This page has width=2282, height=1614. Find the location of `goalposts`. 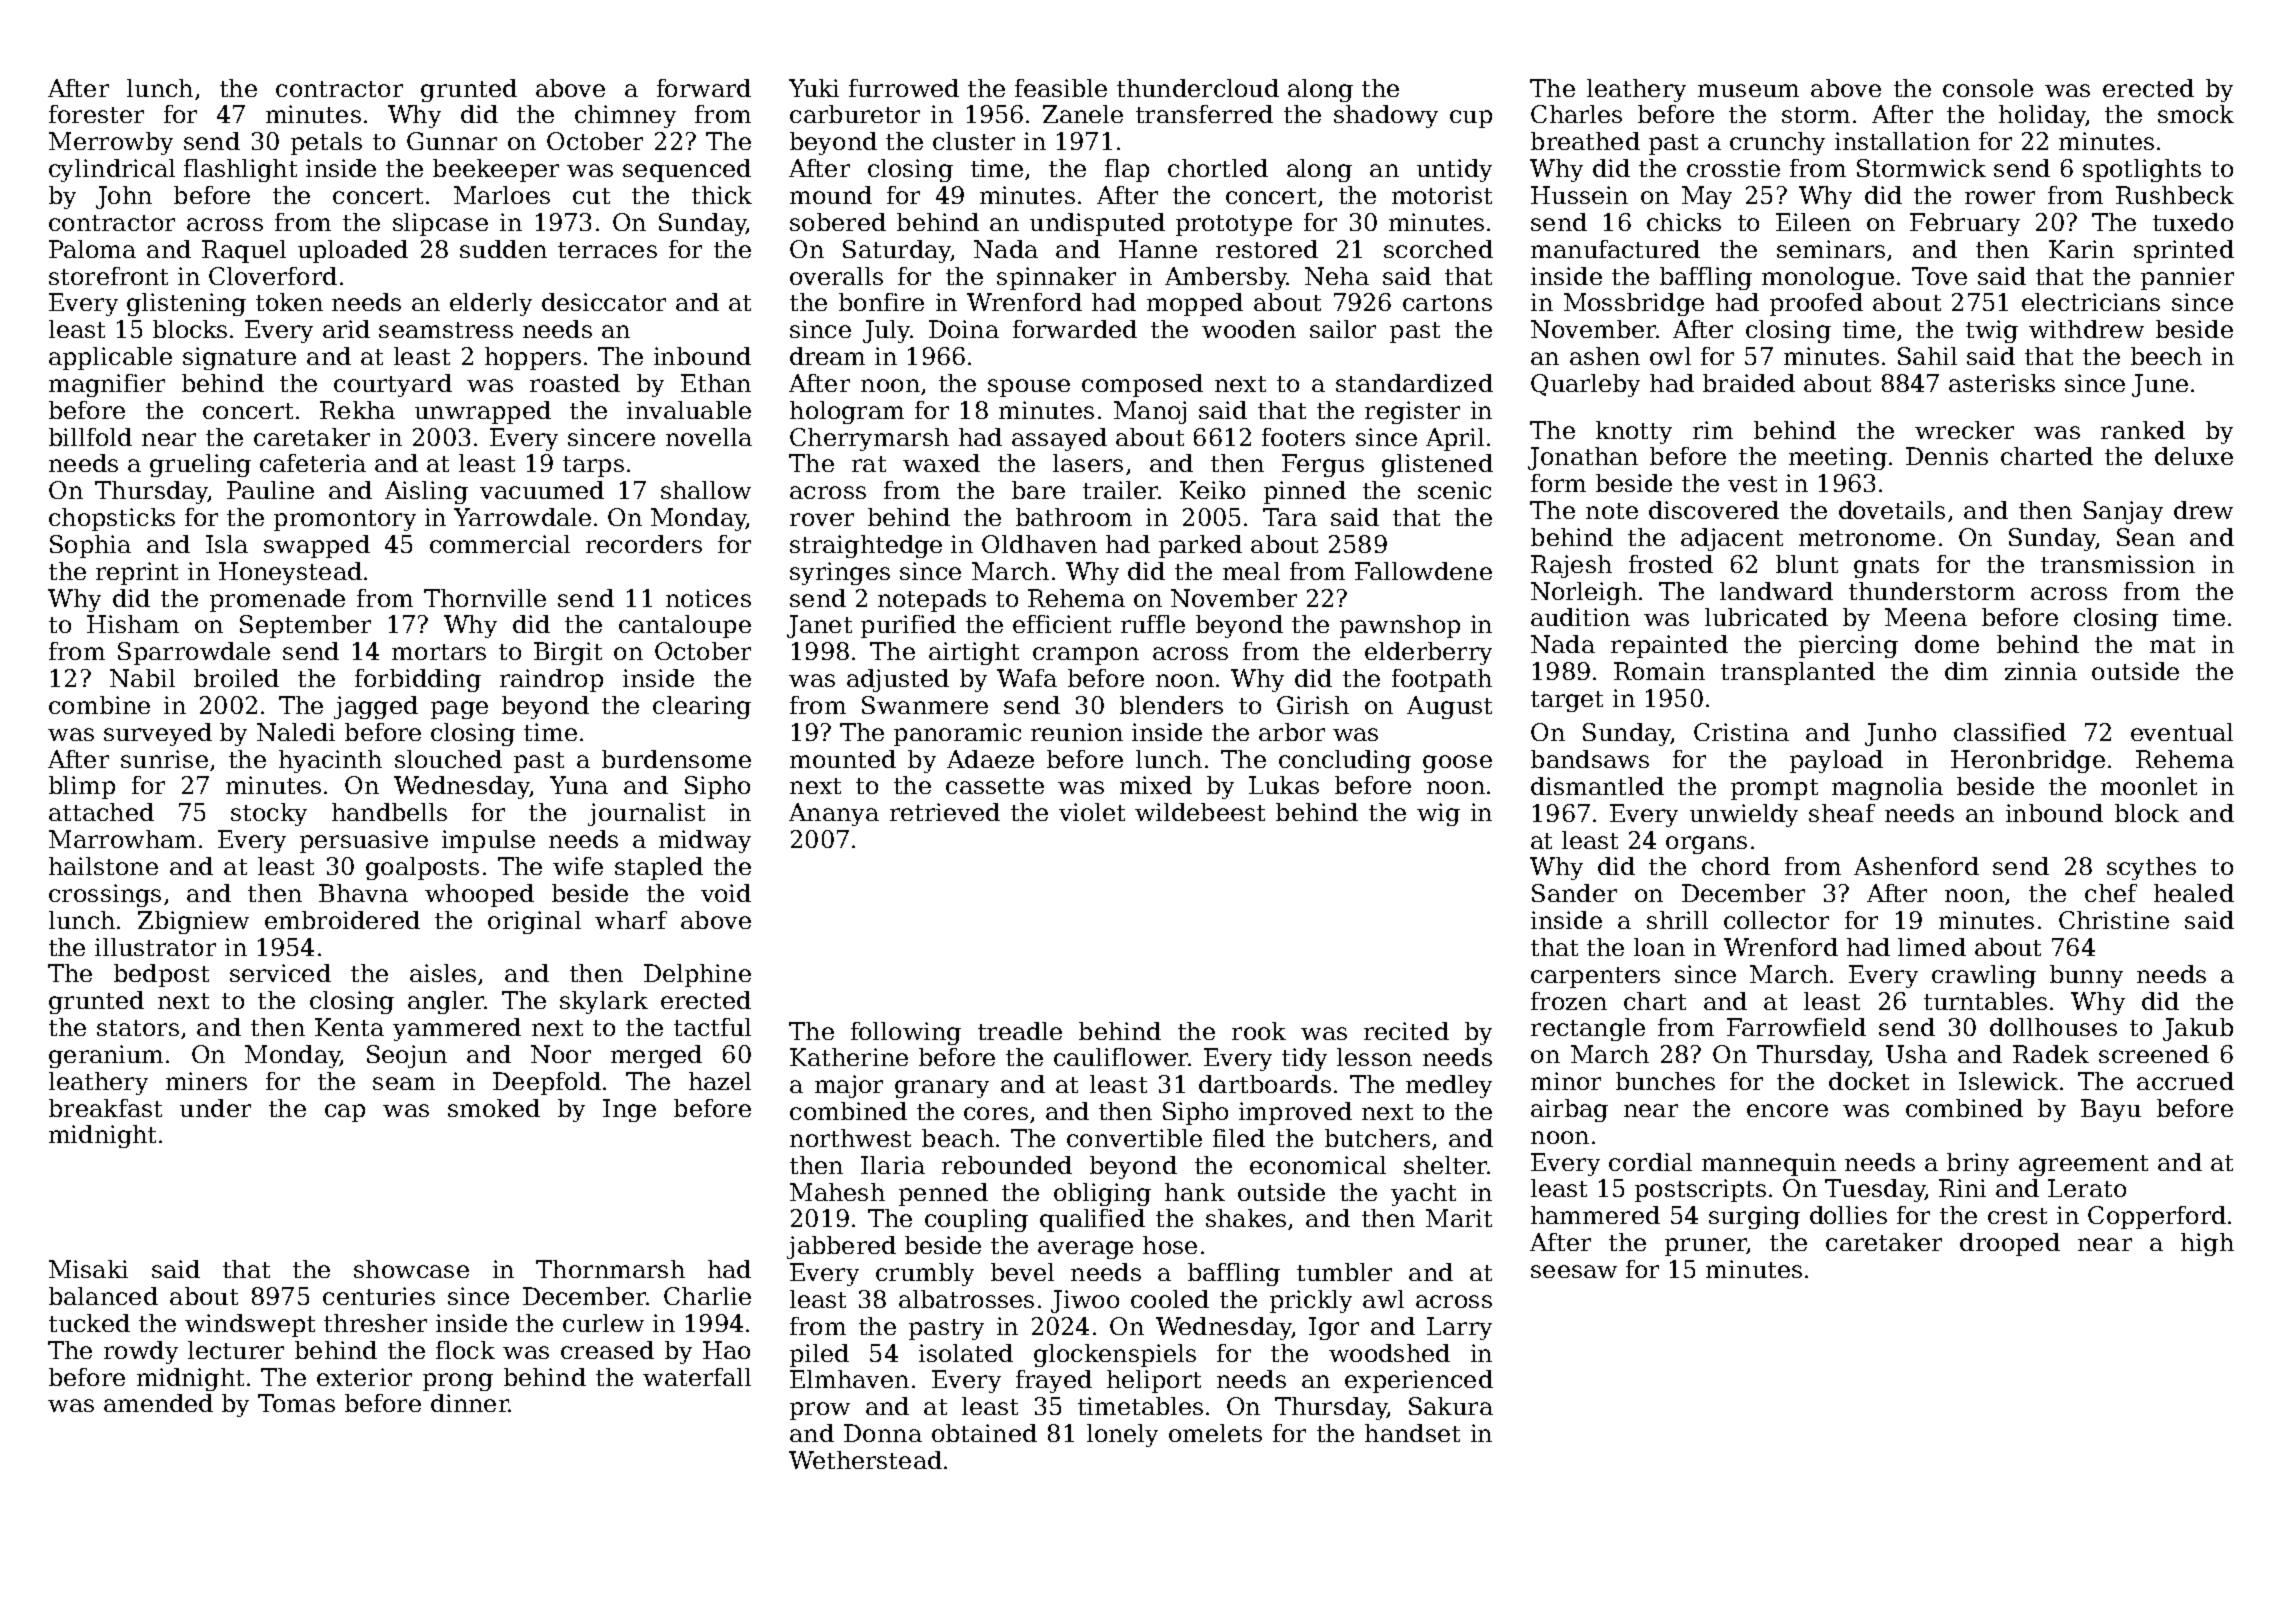

goalposts is located at coordinates (422, 868).
